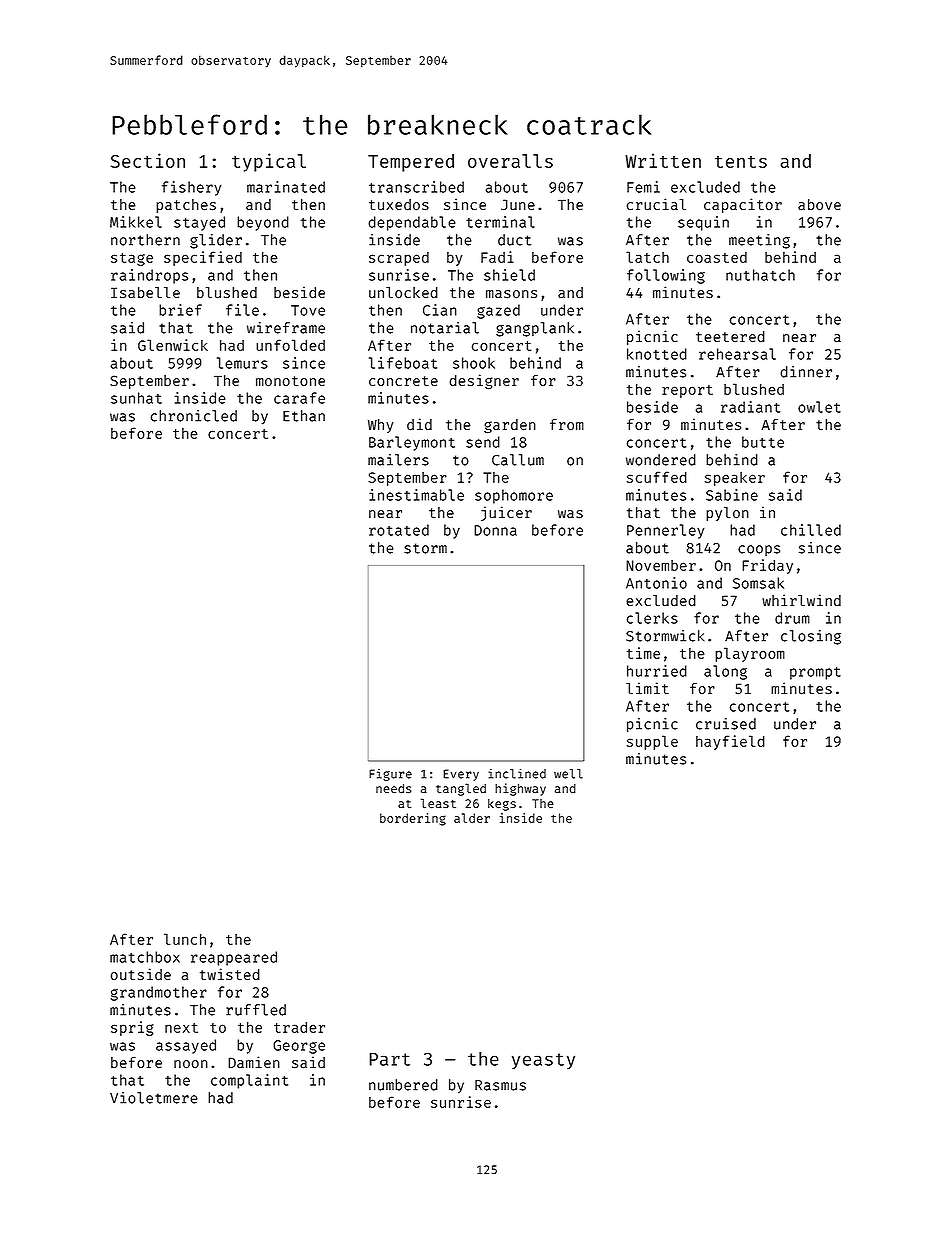 Image resolution: width=952 pixels, height=1233 pixels. Describe the element at coordinates (148, 160) in the image. I see `Section` at that location.
